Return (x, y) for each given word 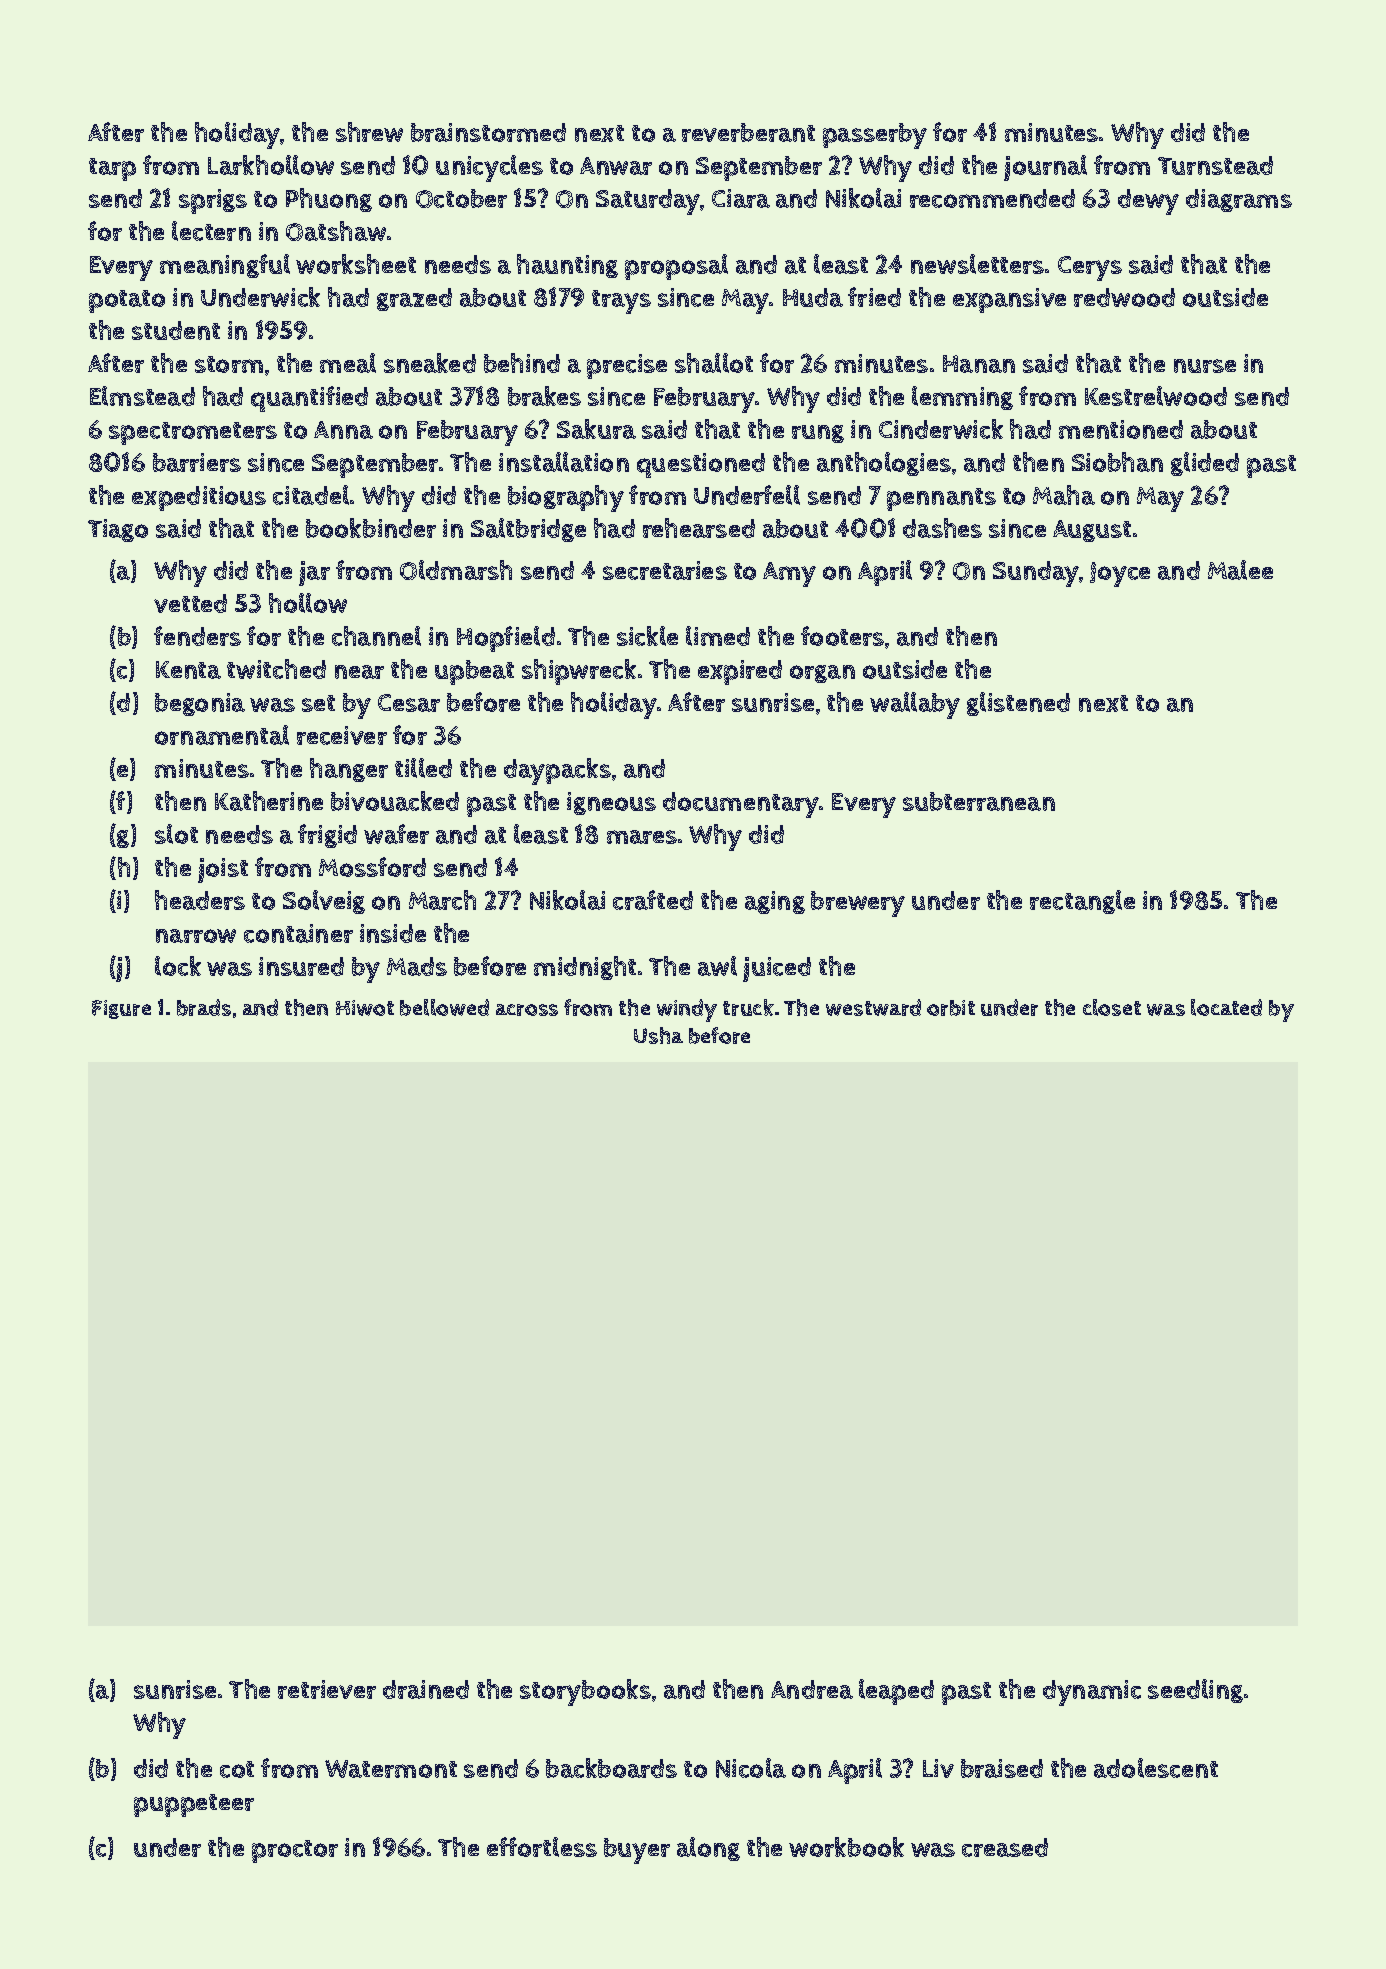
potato (127, 301)
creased (1005, 1847)
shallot (714, 363)
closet (1112, 1007)
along (708, 1849)
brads (204, 1007)
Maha (1064, 495)
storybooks (585, 1692)
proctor (295, 1851)
